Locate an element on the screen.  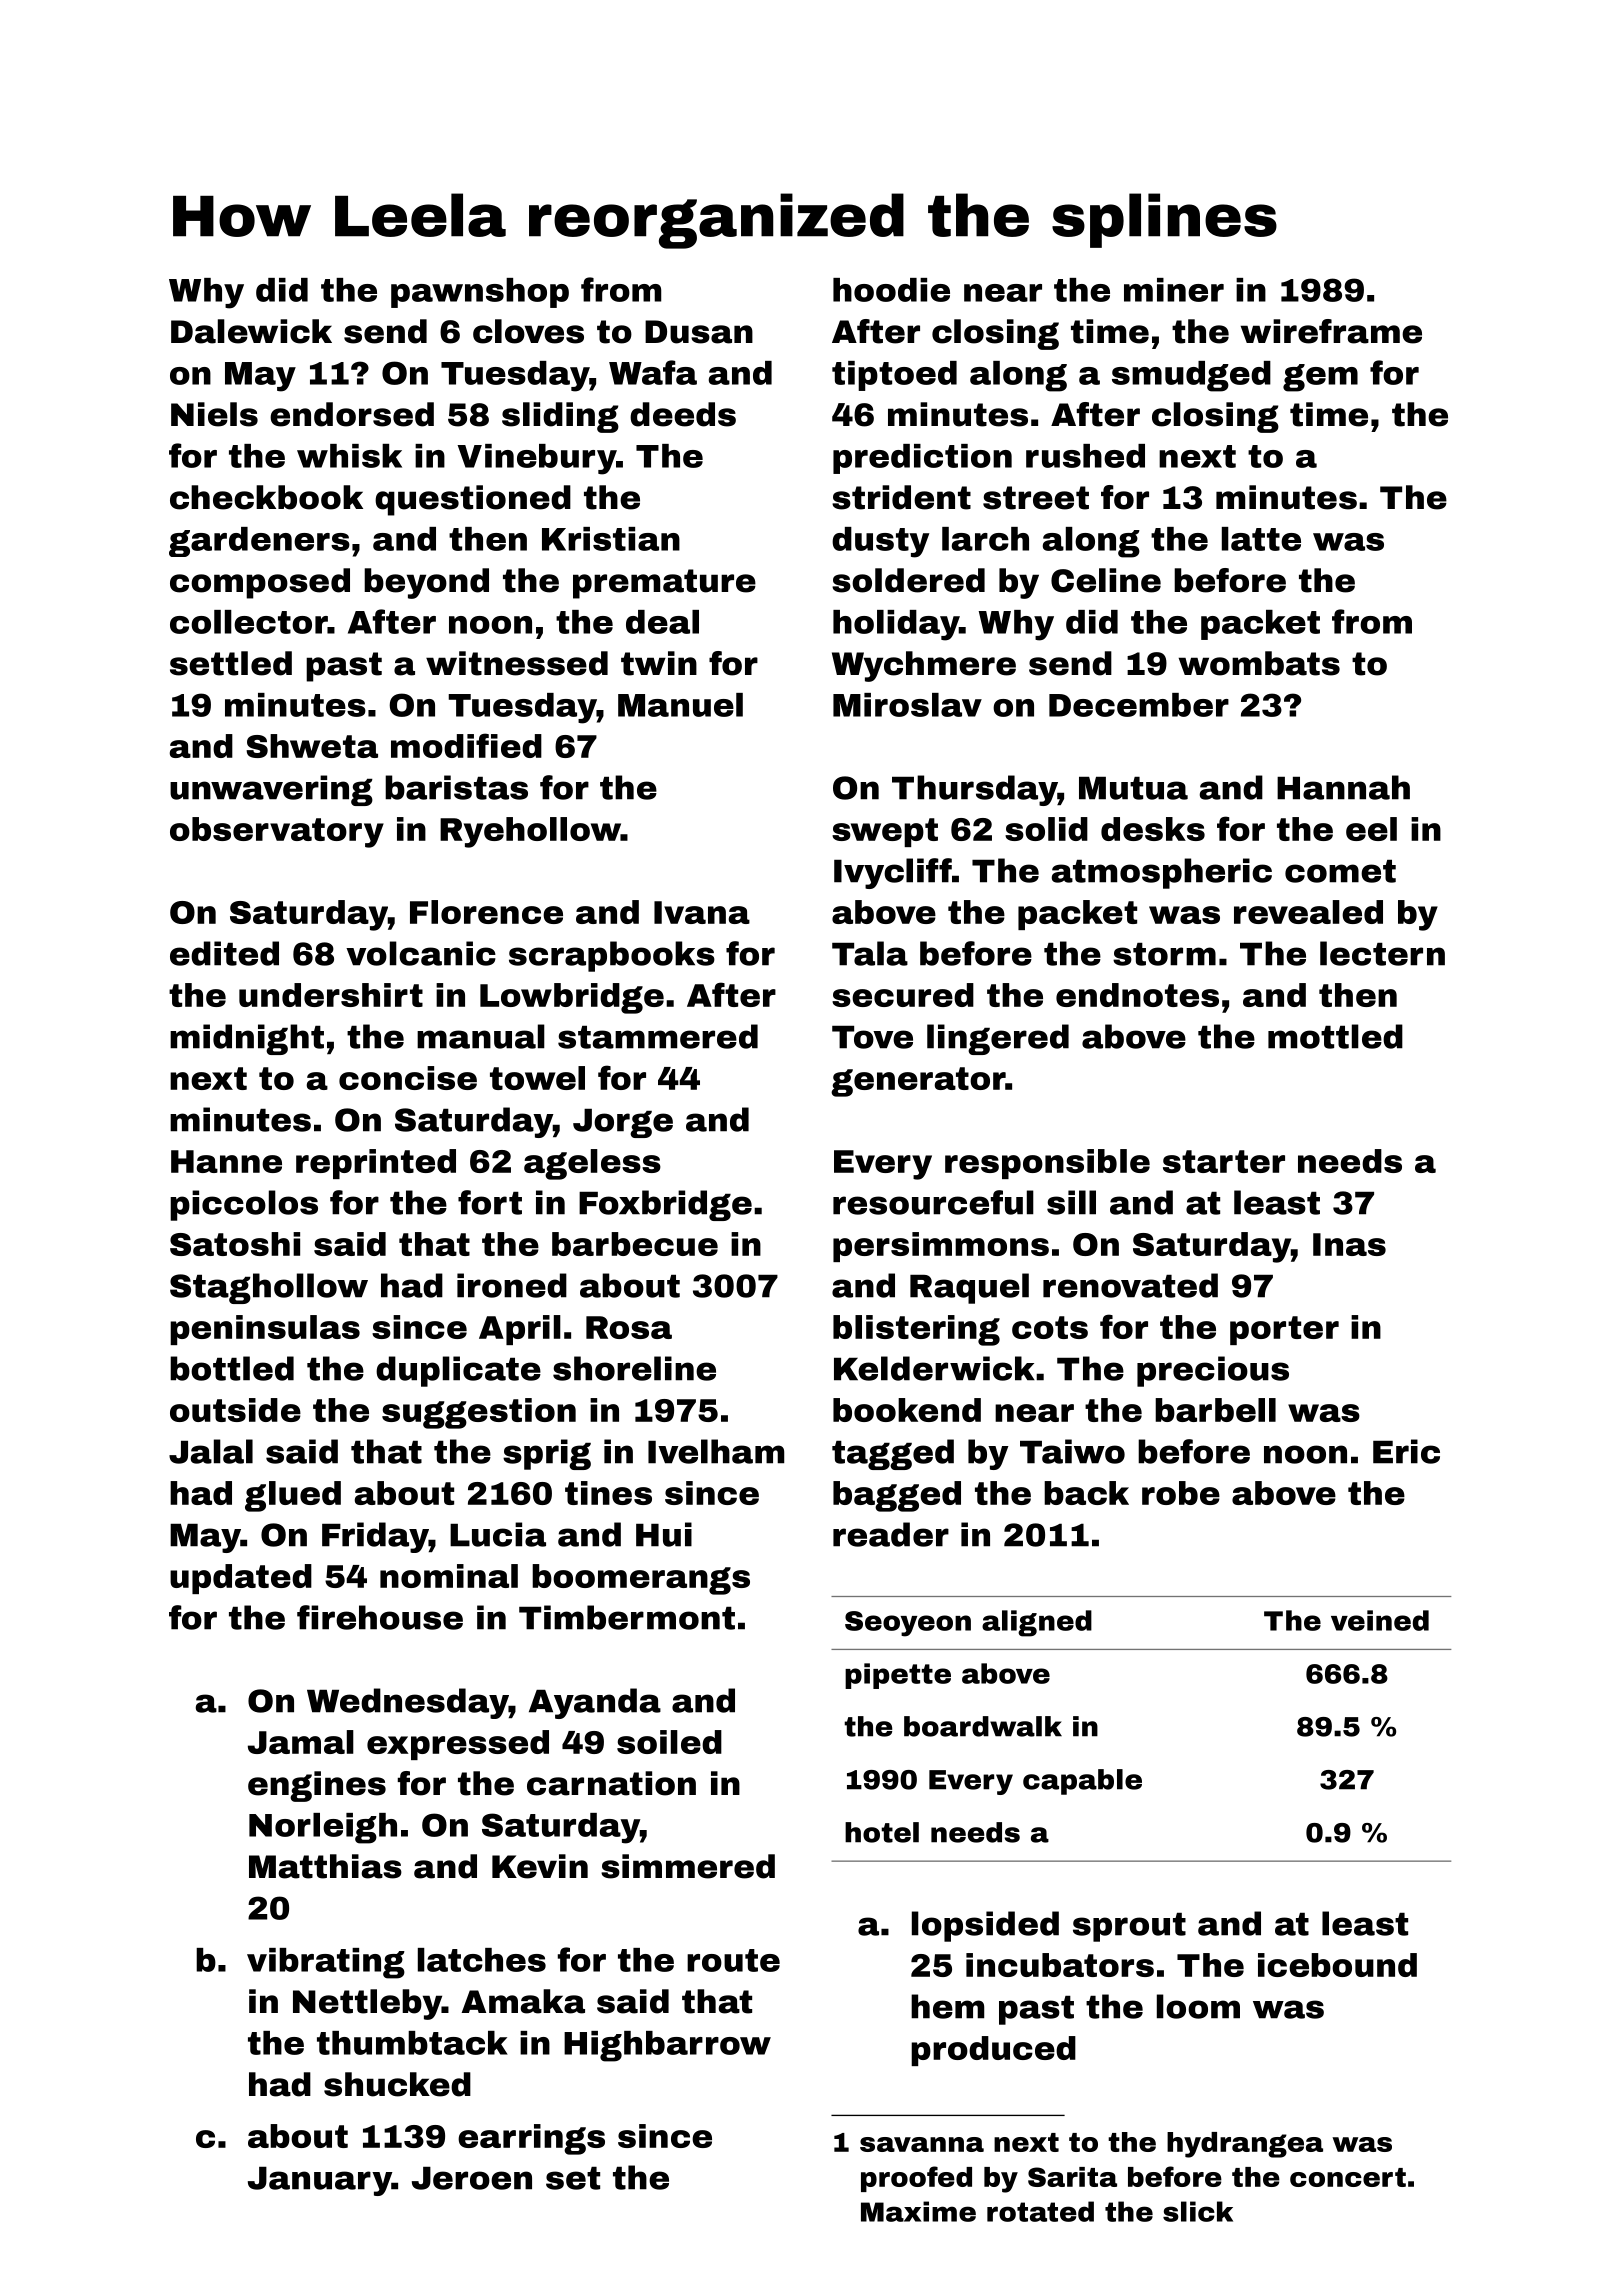
Thursday is located at coordinates (975, 790).
